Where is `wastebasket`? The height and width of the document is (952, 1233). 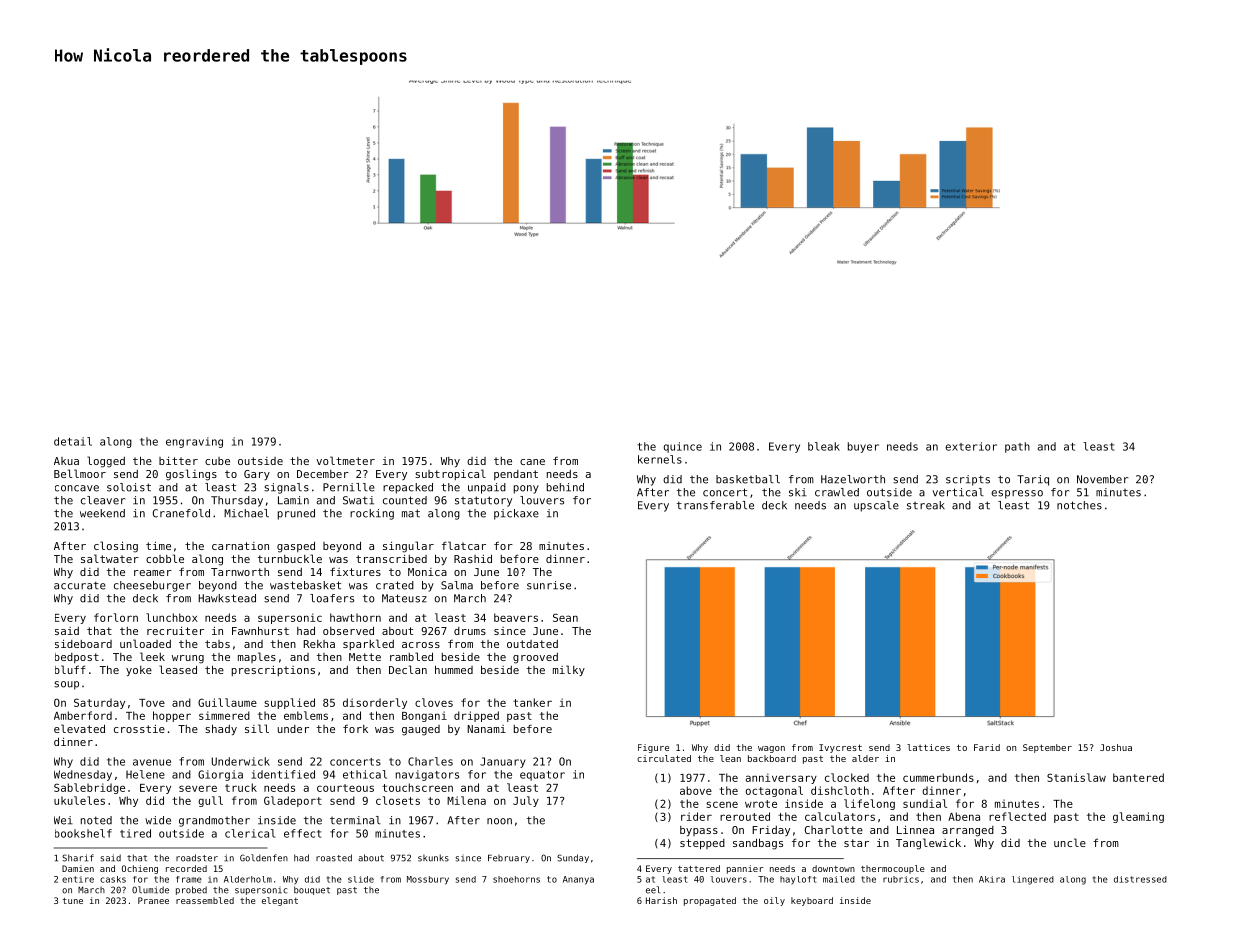 wastebasket is located at coordinates (305, 585).
